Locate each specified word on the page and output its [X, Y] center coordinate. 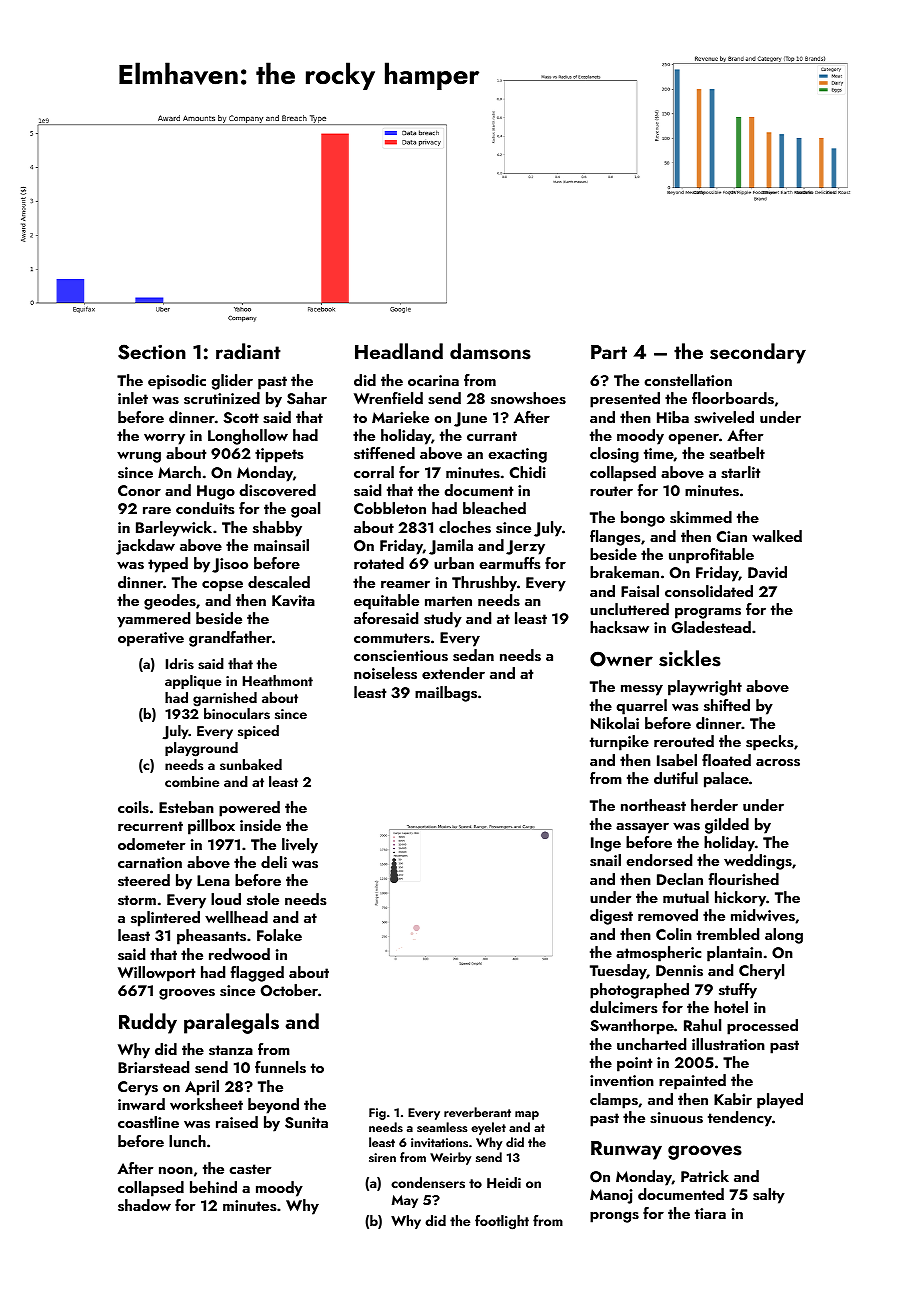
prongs [614, 1217]
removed [668, 915]
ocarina [433, 380]
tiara [710, 1213]
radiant [248, 351]
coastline [148, 1122]
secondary [758, 353]
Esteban [186, 807]
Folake [279, 935]
